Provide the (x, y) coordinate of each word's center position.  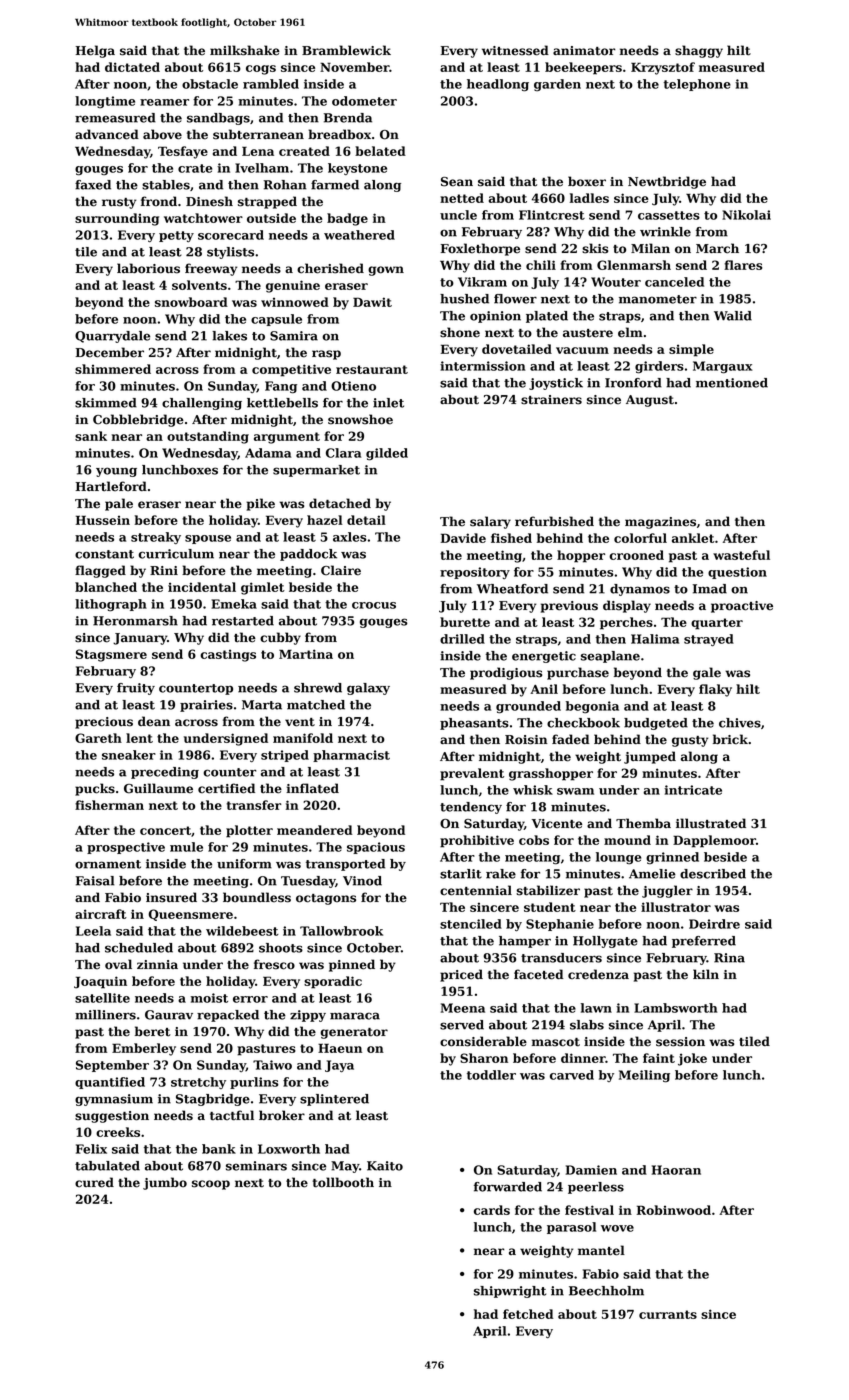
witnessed (515, 50)
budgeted (656, 724)
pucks (95, 789)
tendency (471, 808)
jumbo (165, 1183)
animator (584, 51)
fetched (528, 1314)
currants (668, 1314)
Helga (95, 51)
